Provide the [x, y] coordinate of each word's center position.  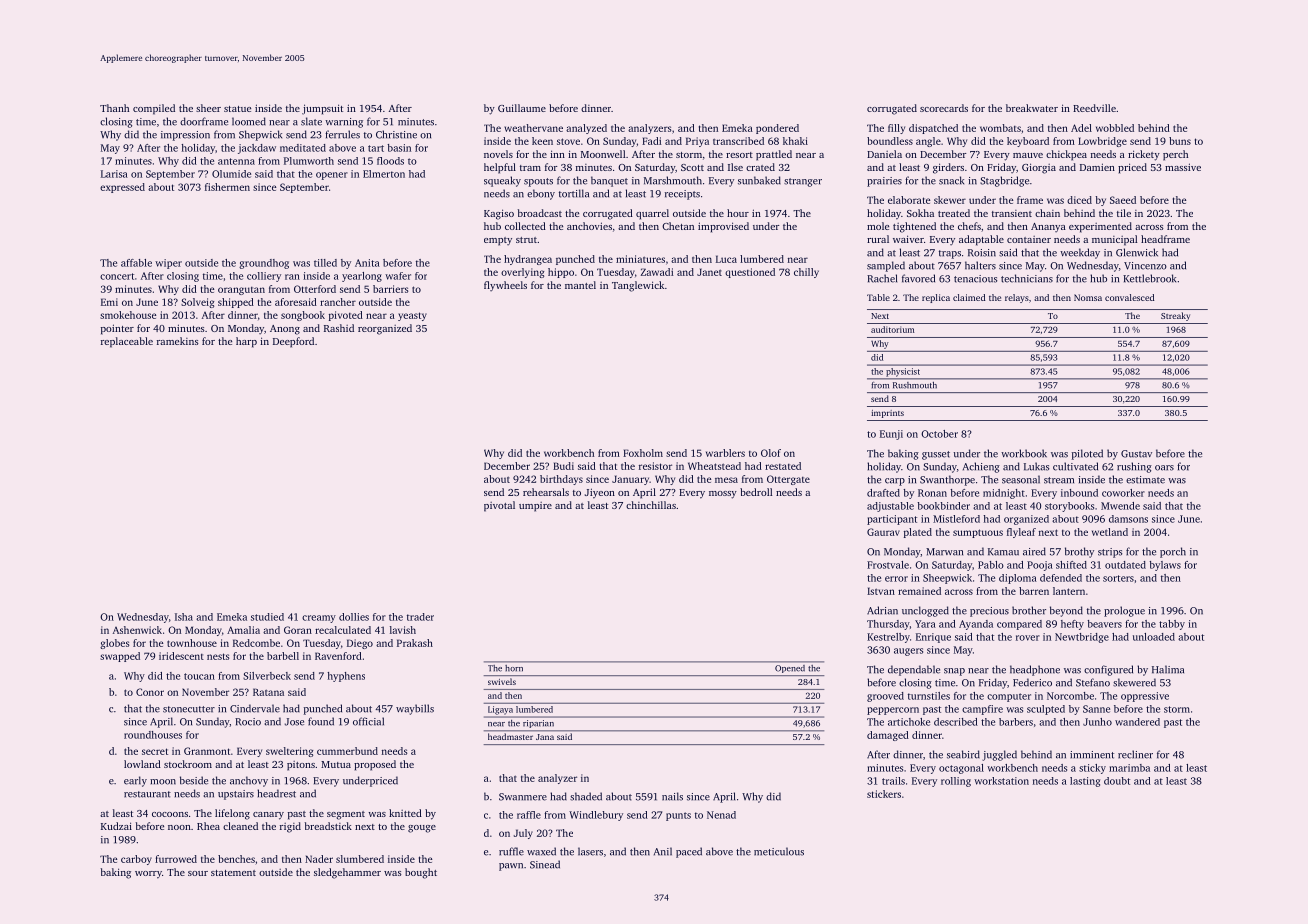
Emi [109, 302]
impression [185, 136]
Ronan [932, 493]
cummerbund [347, 751]
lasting [1085, 782]
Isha [184, 617]
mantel [580, 285]
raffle [529, 815]
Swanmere [523, 797]
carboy [136, 860]
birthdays [561, 480]
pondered [777, 129]
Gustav [1136, 454]
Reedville [1094, 108]
